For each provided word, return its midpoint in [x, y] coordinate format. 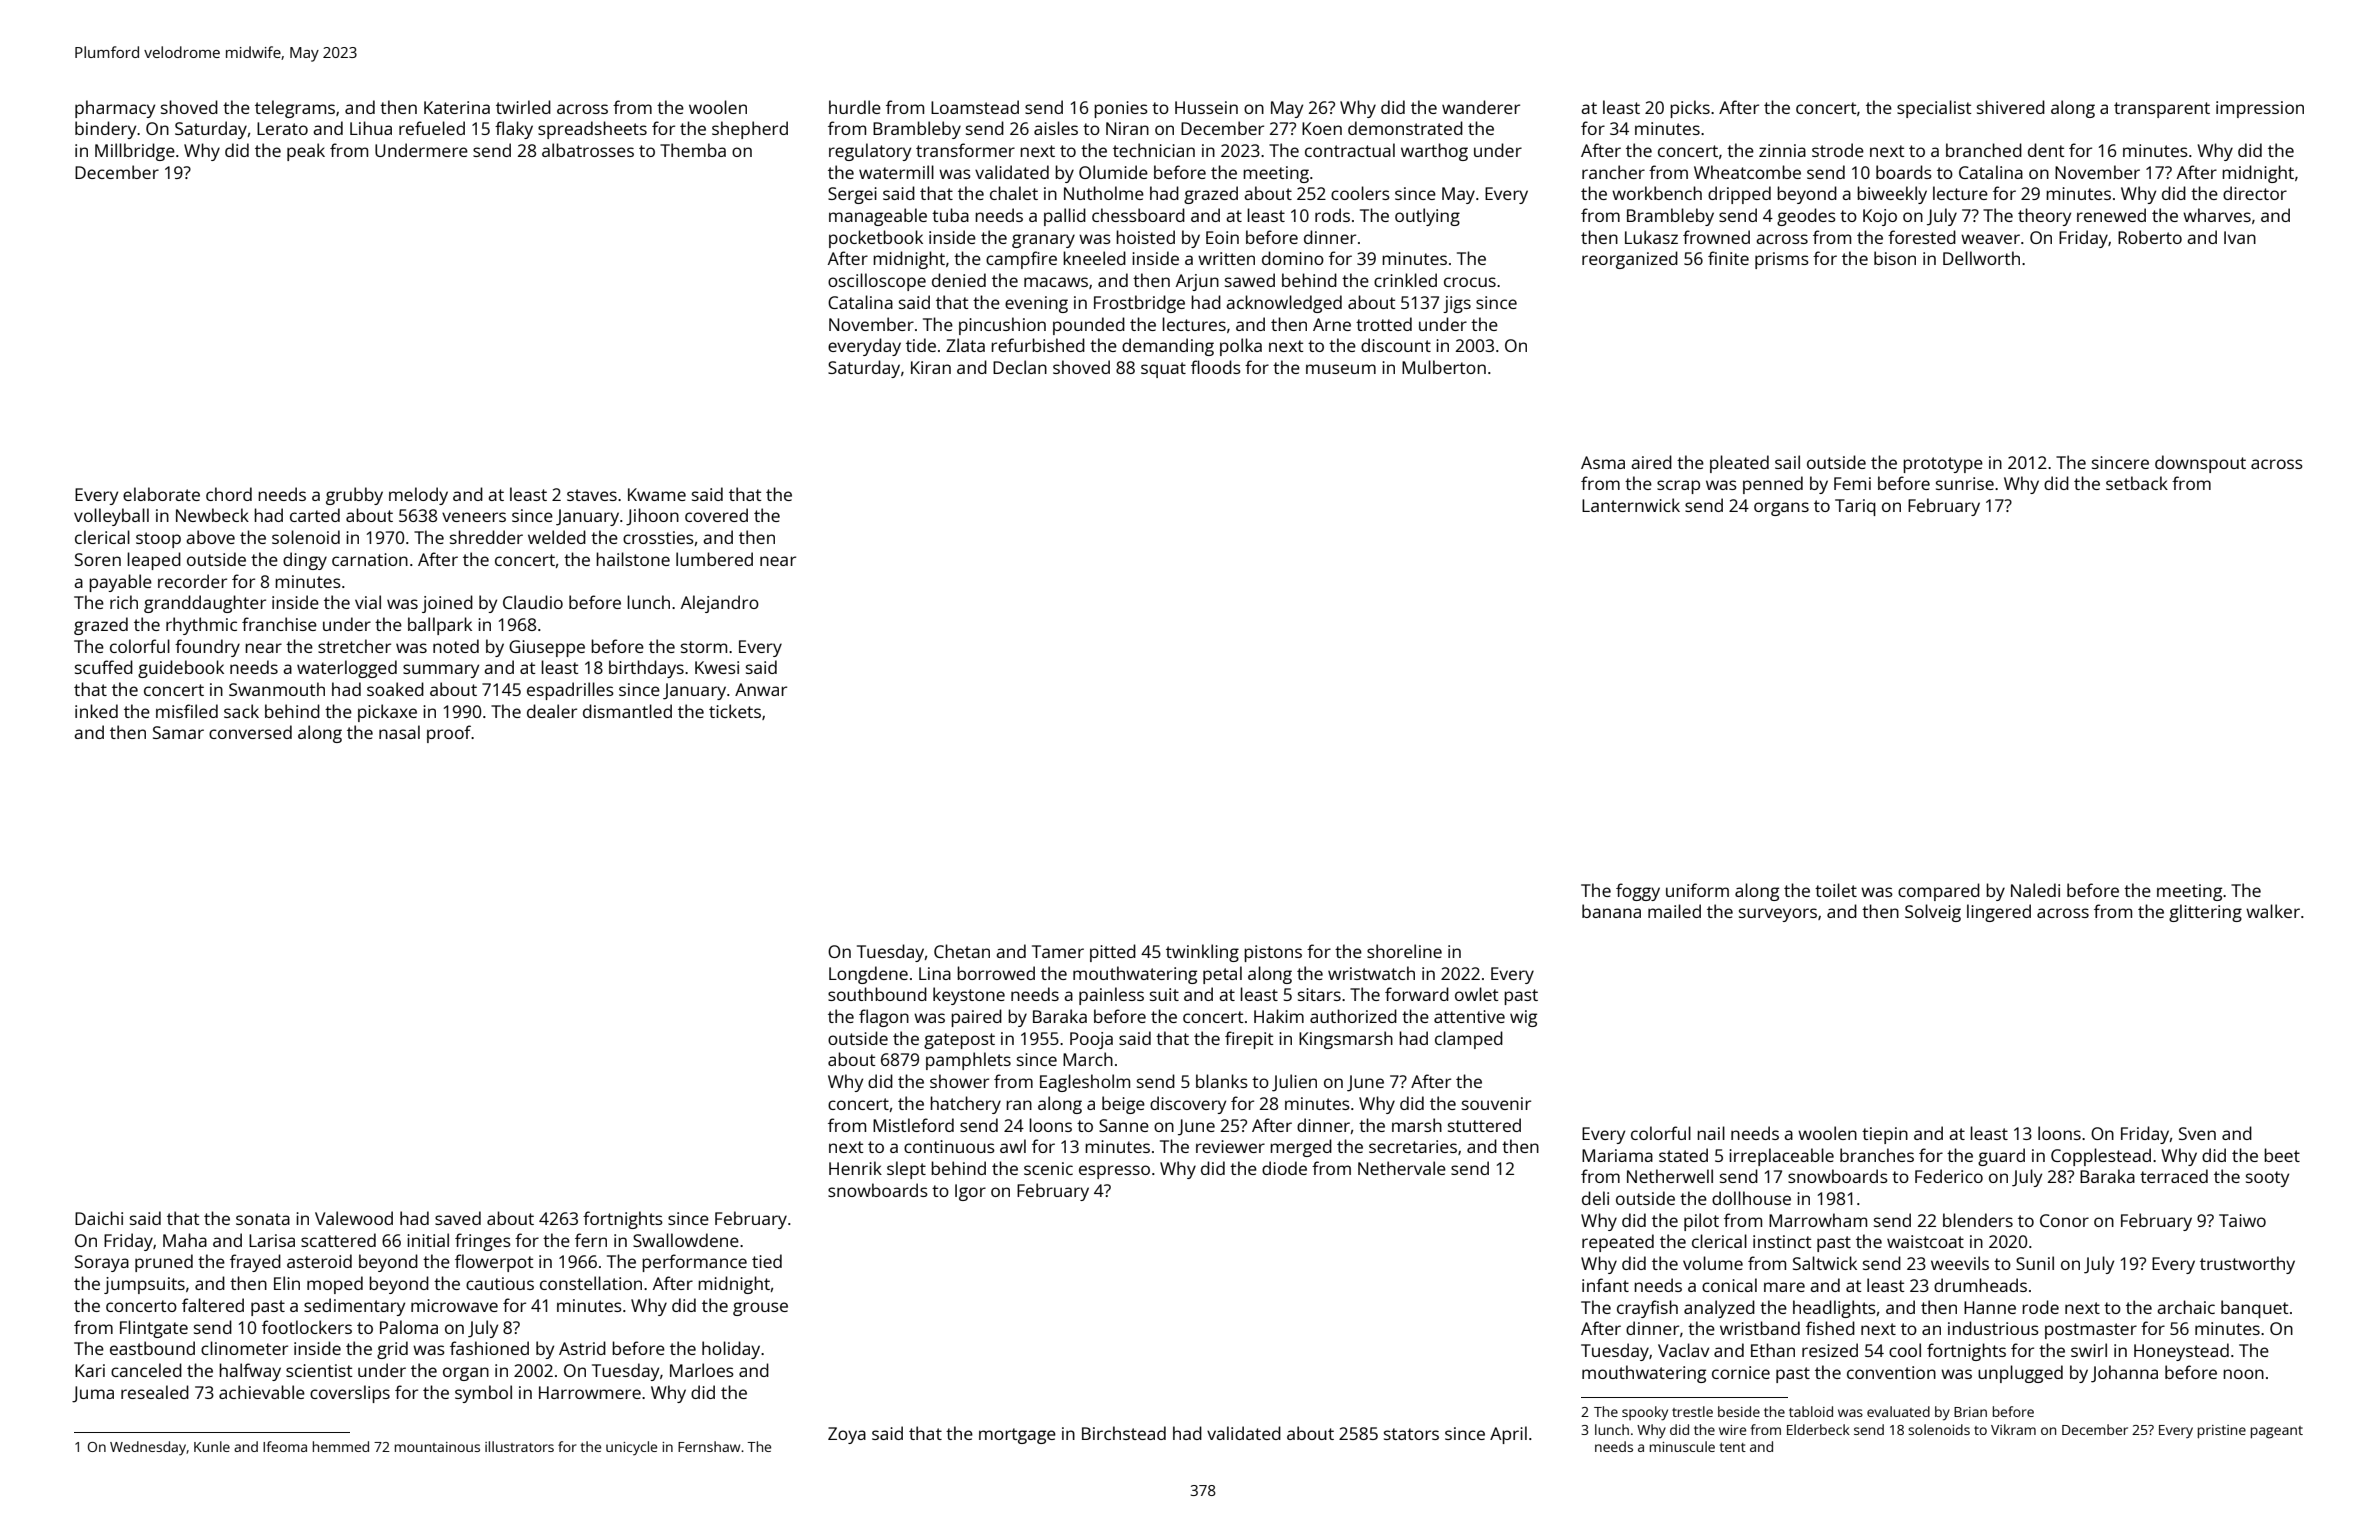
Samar [178, 732]
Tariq [1855, 507]
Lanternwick [1631, 505]
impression [2260, 109]
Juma [93, 1394]
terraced [2174, 1176]
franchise [279, 624]
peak [306, 152]
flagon [884, 1018]
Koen [1322, 128]
